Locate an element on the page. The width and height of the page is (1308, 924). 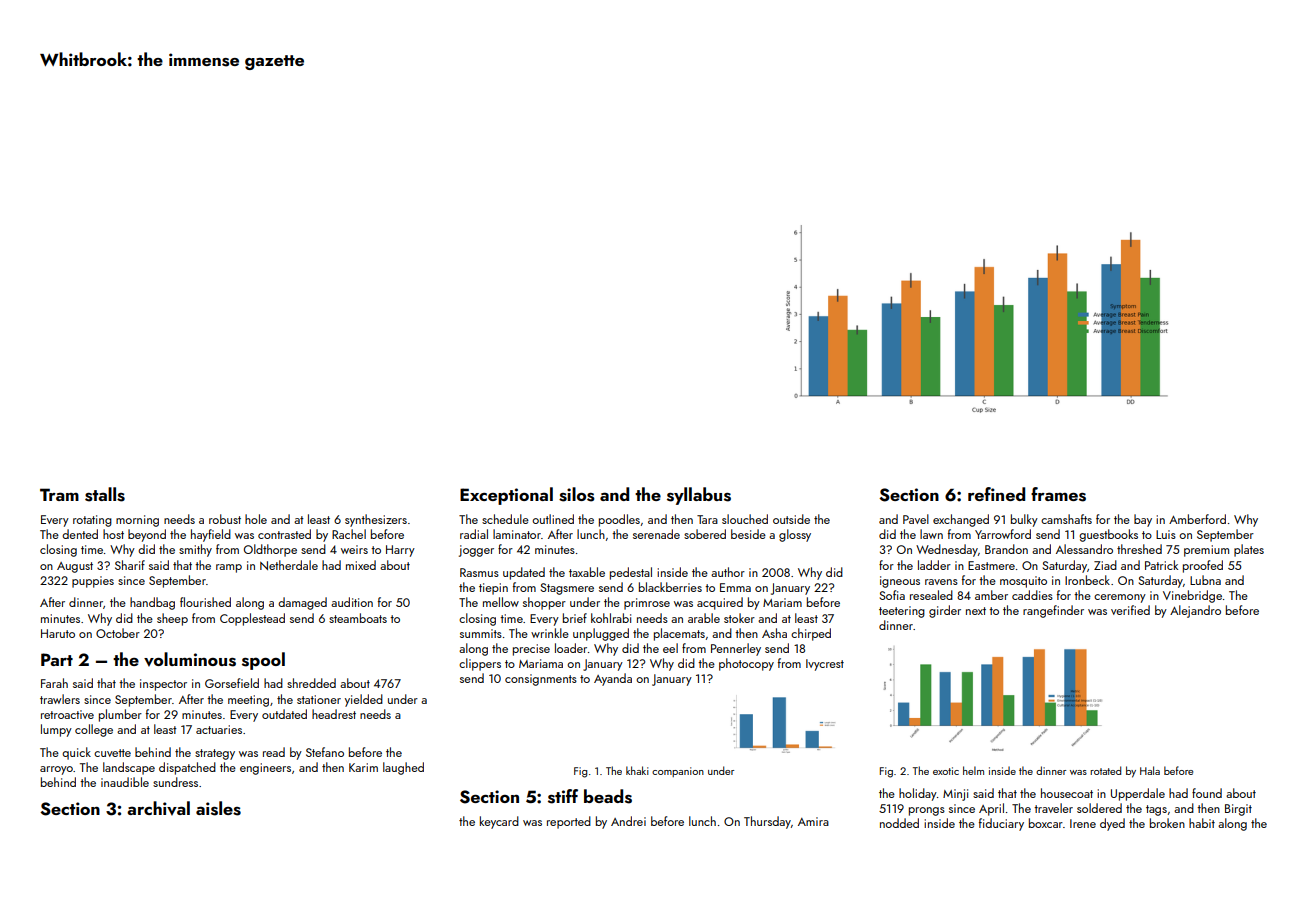
plates is located at coordinates (1249, 550).
